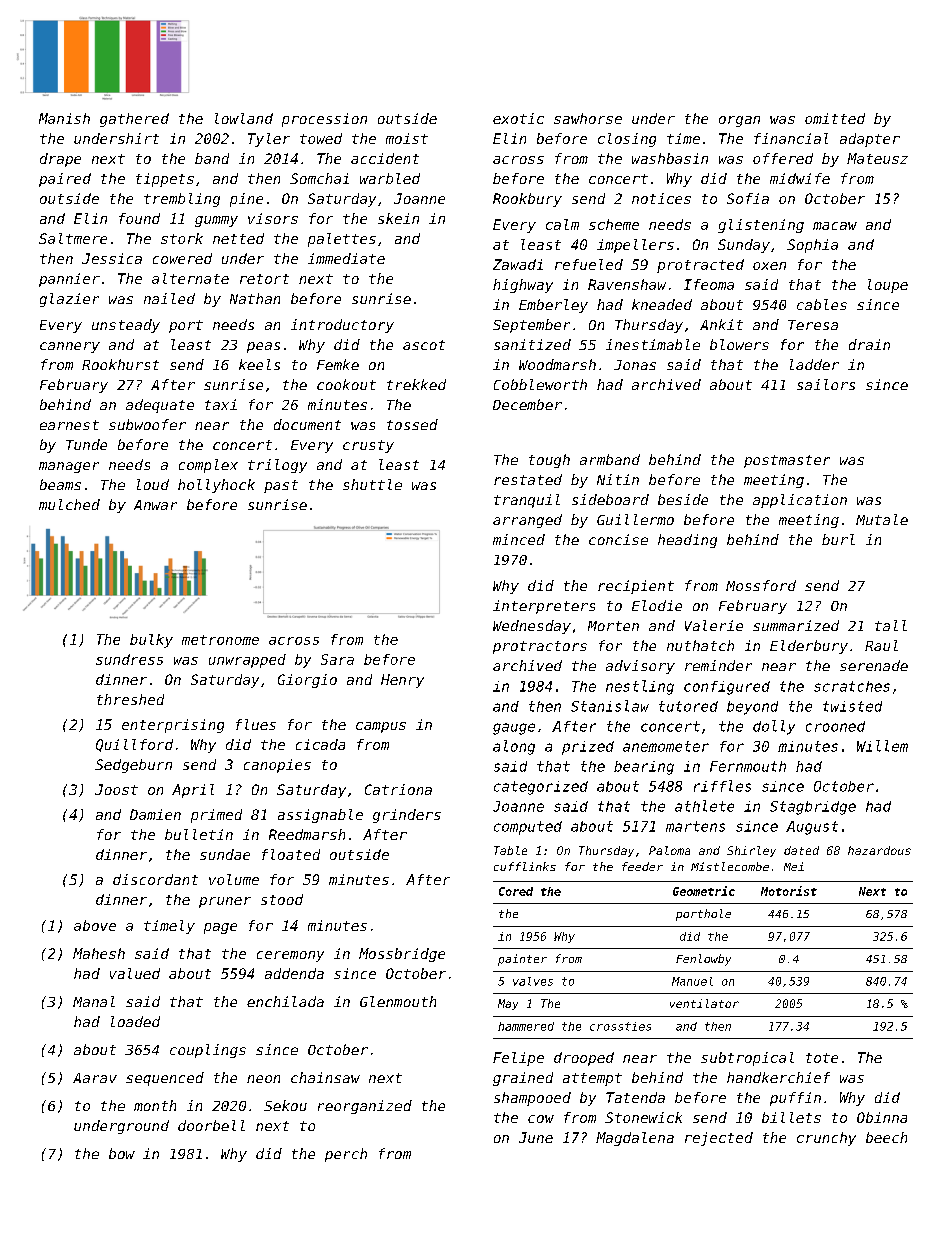 The height and width of the screenshot is (1233, 952). What do you see at coordinates (588, 118) in the screenshot?
I see `sawhorse` at bounding box center [588, 118].
